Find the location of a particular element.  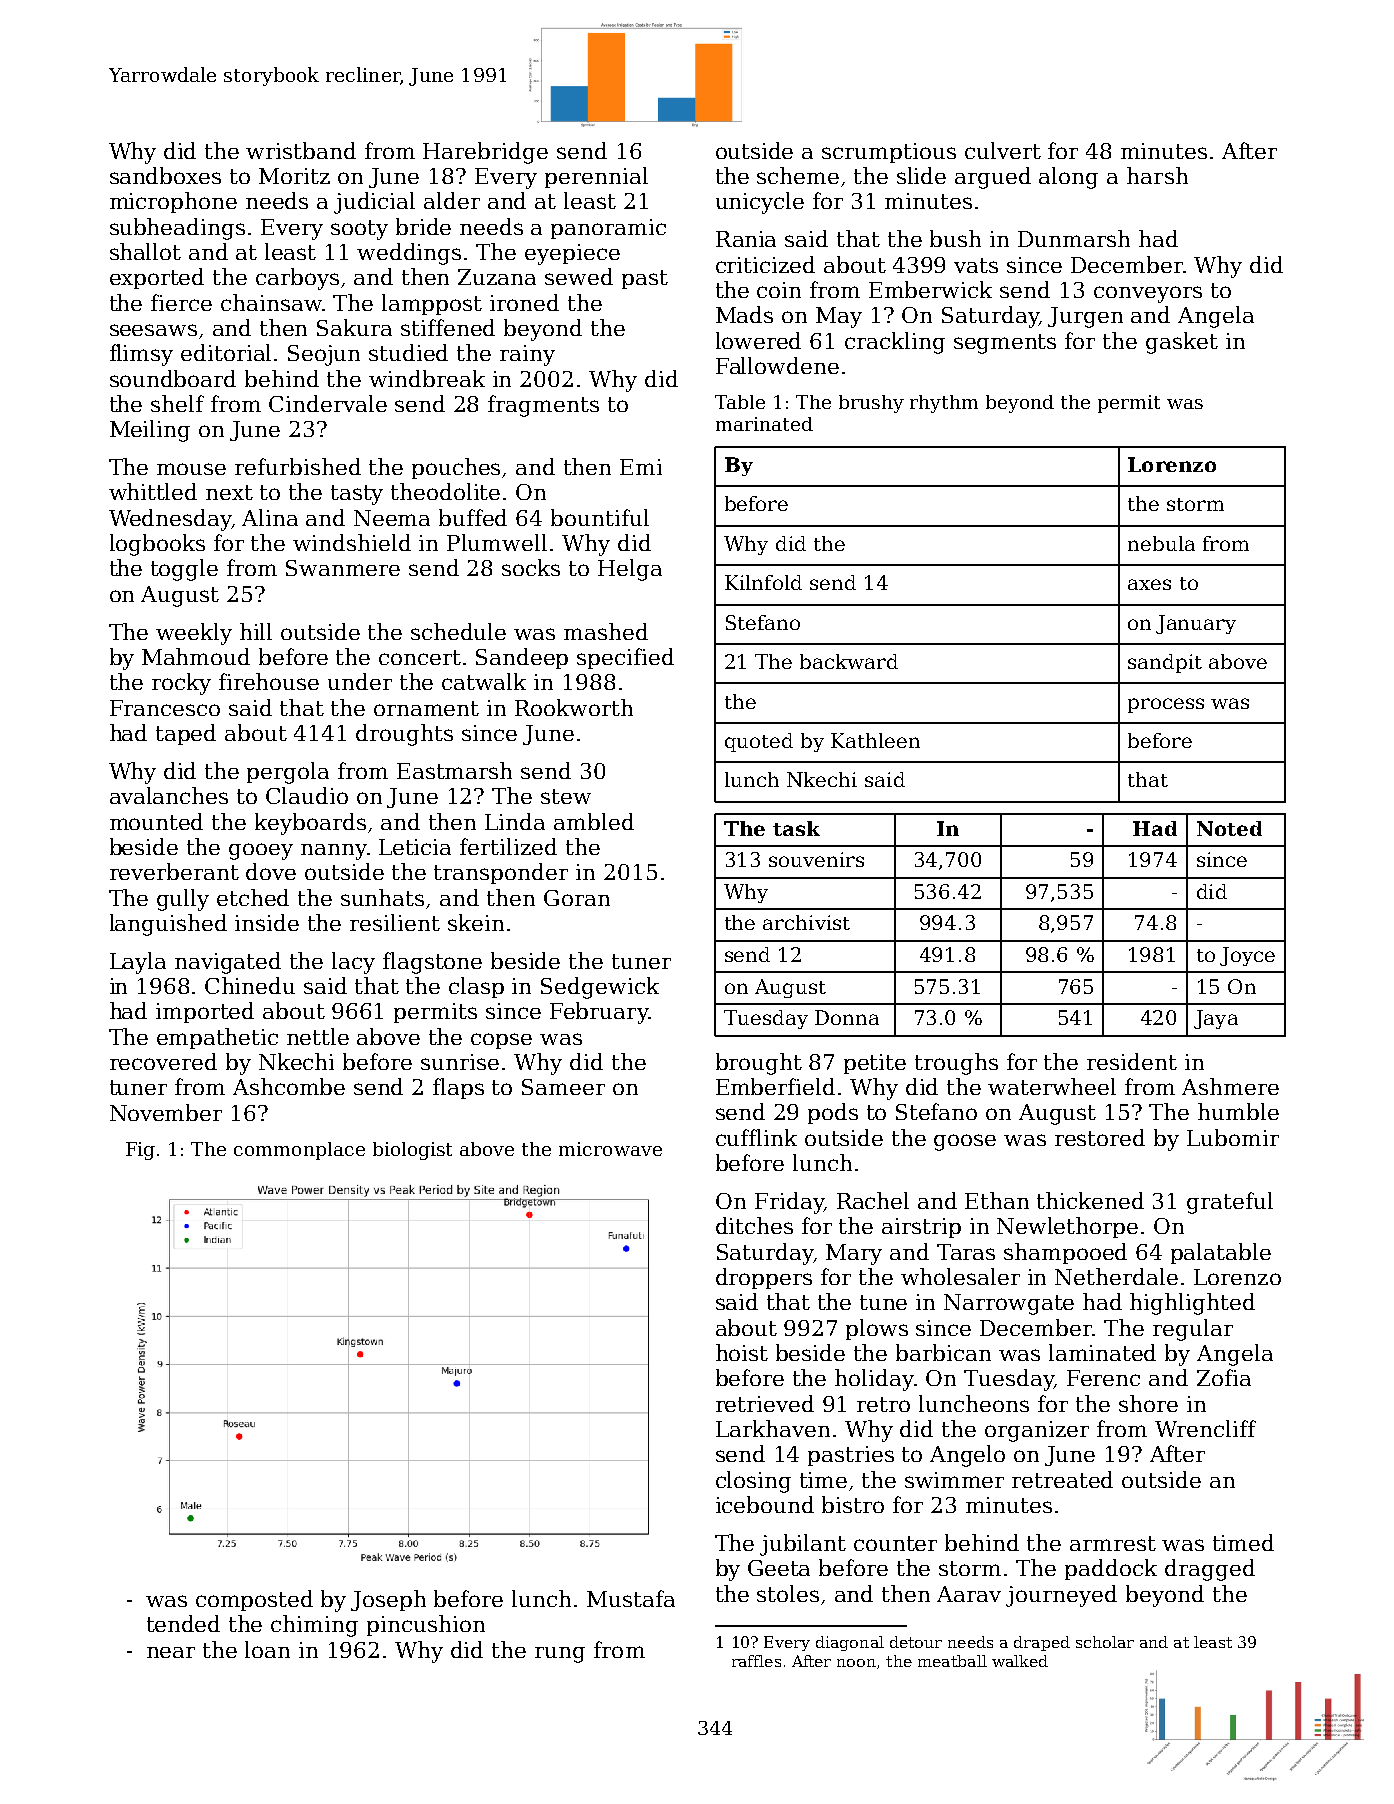

souvenirs is located at coordinates (816, 859).
